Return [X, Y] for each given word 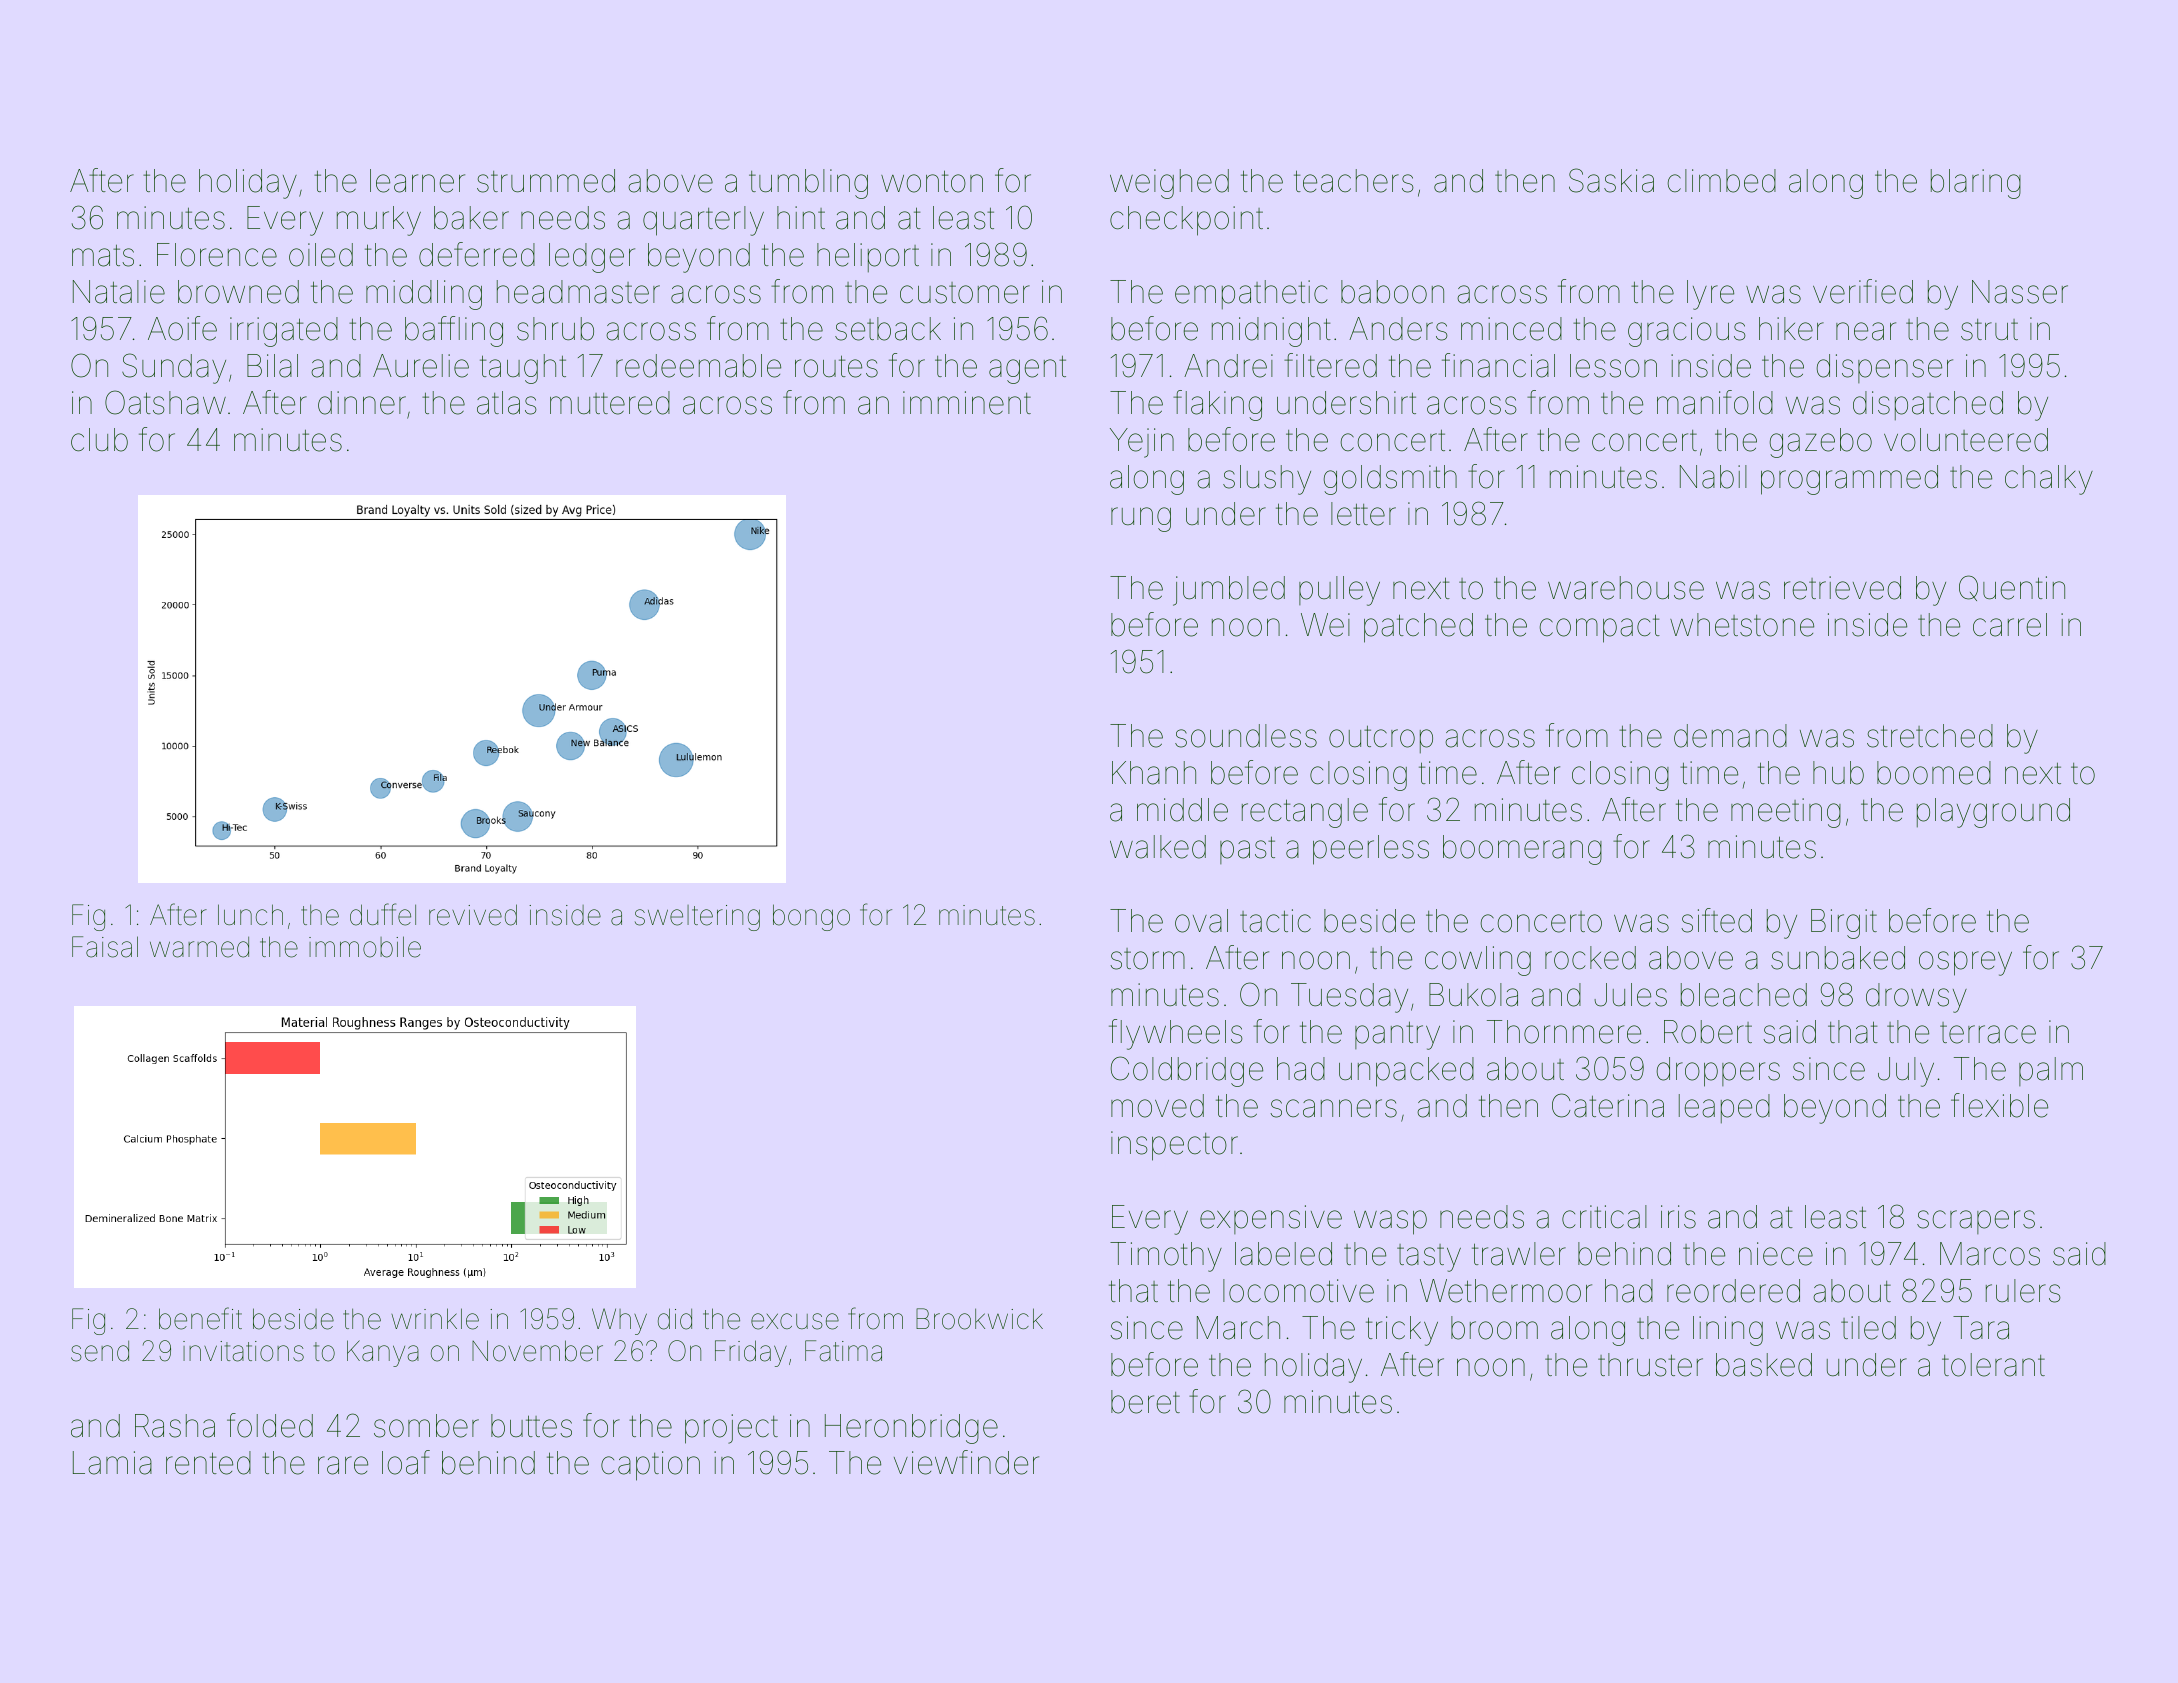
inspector [1174, 1146]
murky [379, 221]
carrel [2010, 625]
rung [1141, 519]
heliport [868, 257]
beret [1145, 1402]
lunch [250, 914]
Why [619, 1321]
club [99, 440]
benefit [200, 1318]
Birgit [1844, 924]
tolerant [1993, 1365]
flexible [1999, 1105]
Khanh [1154, 773]
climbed [1722, 181]
